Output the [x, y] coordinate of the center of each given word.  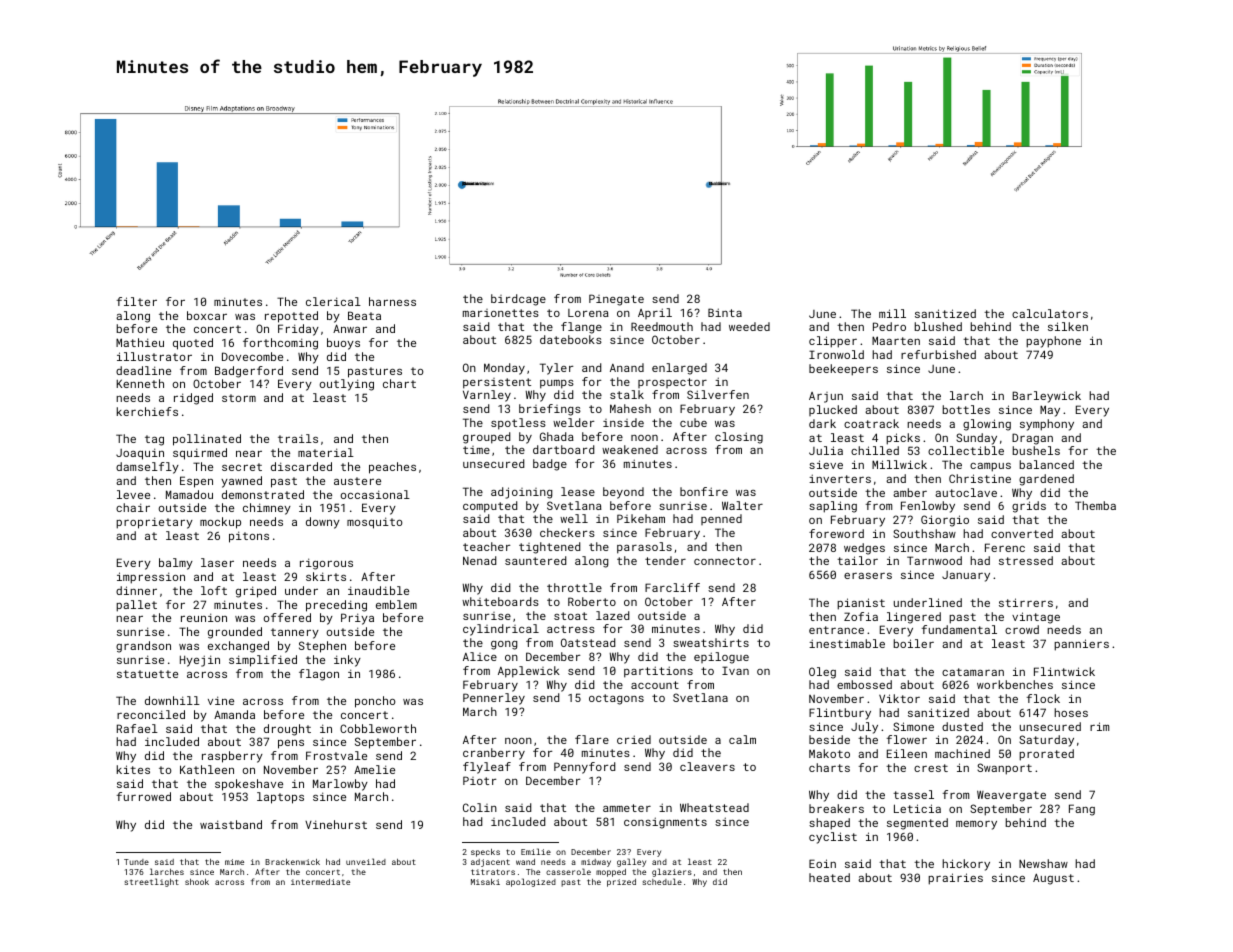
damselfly [147, 468]
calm [742, 739]
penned [721, 519]
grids [1029, 507]
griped [256, 592]
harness [392, 301]
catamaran [973, 672]
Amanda [234, 714]
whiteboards [500, 601]
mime [234, 862]
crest [931, 768]
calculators [1050, 313]
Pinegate [616, 300]
